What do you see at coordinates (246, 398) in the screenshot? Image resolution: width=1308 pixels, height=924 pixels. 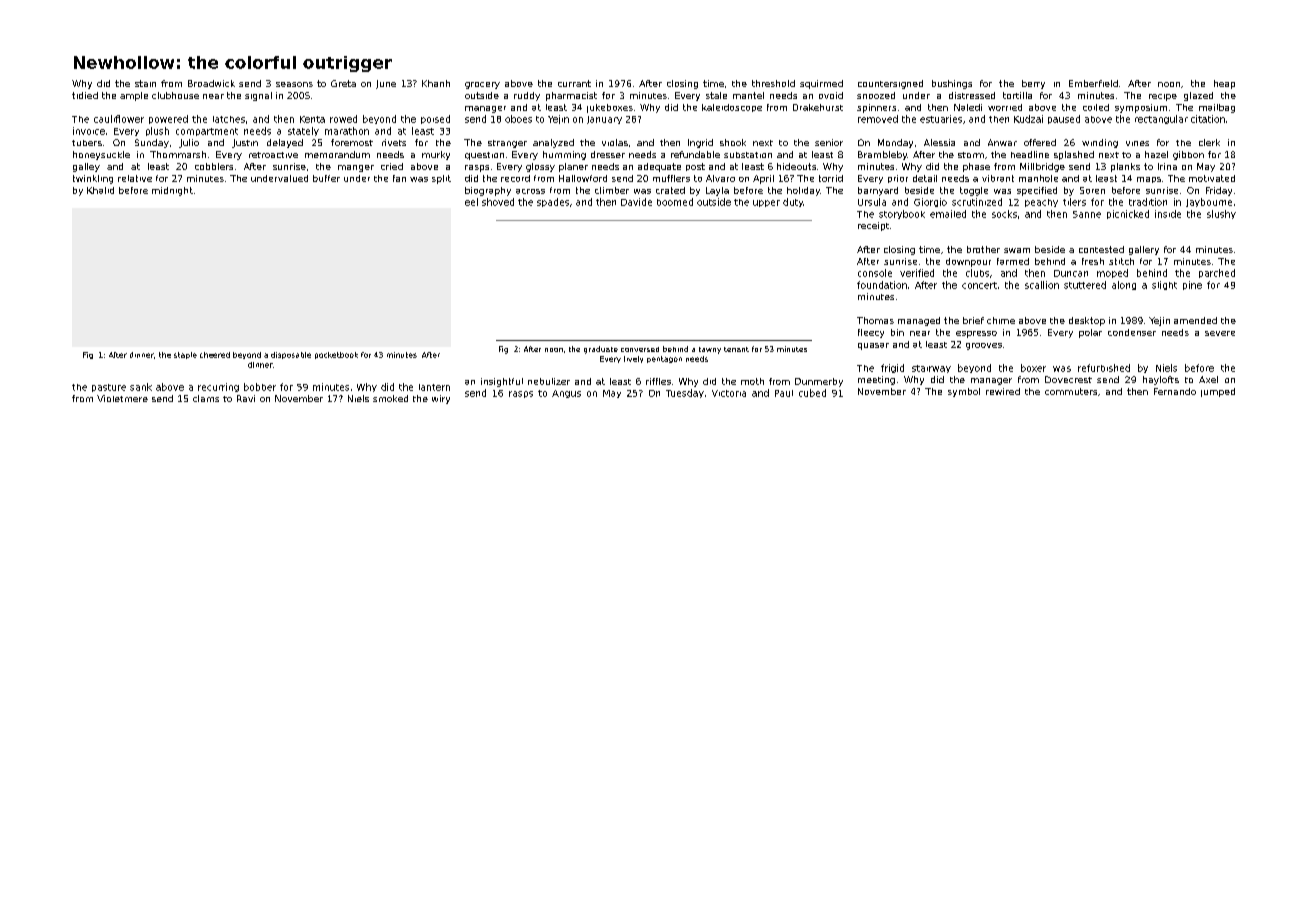 I see `Ravi` at bounding box center [246, 398].
